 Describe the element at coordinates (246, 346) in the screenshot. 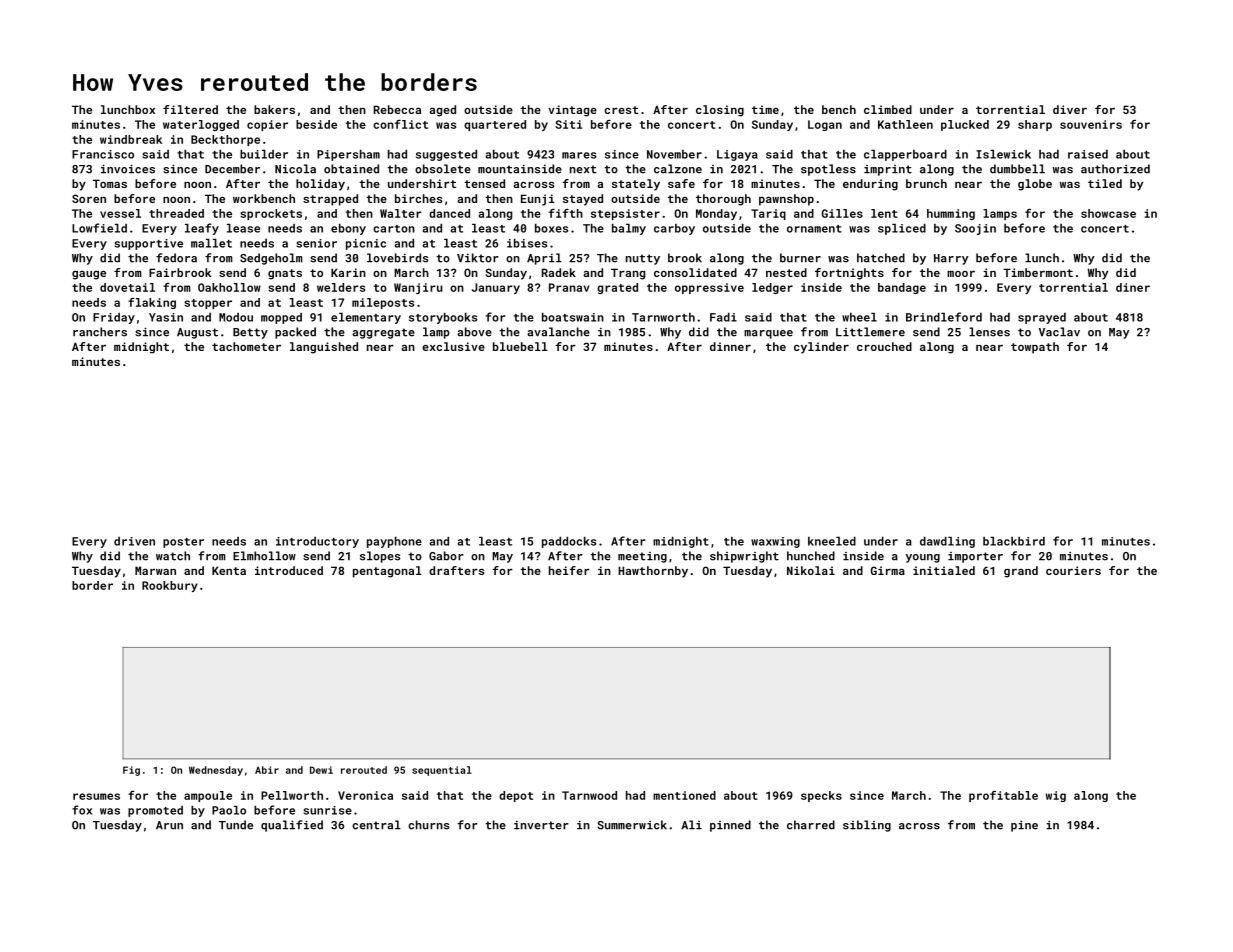

I see `tachometer` at that location.
